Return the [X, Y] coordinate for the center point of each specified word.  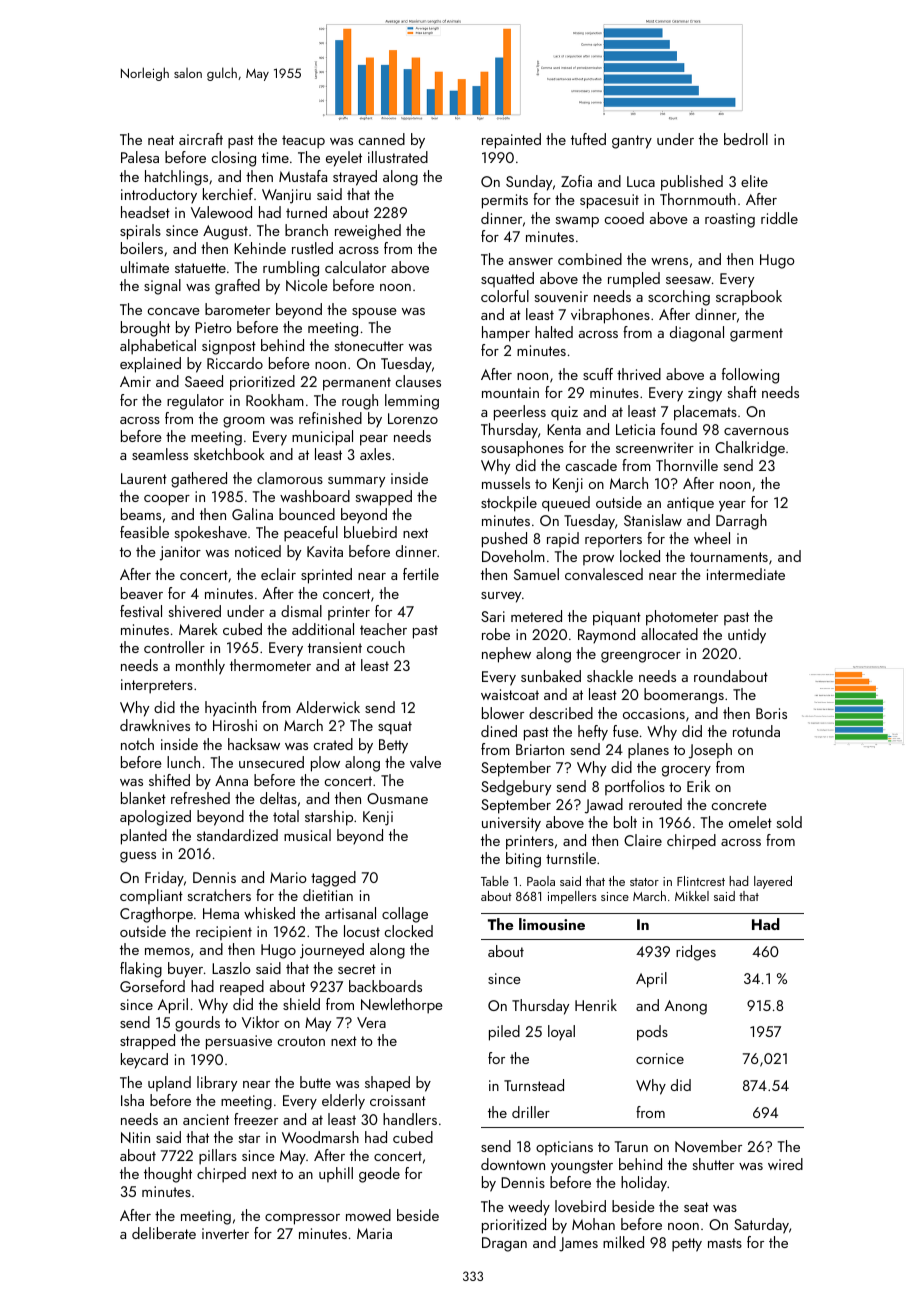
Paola [541, 881]
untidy [747, 636]
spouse [374, 313]
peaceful [311, 534]
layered [773, 882]
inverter [225, 1233]
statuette [200, 268]
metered [536, 616]
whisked [269, 913]
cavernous [756, 431]
